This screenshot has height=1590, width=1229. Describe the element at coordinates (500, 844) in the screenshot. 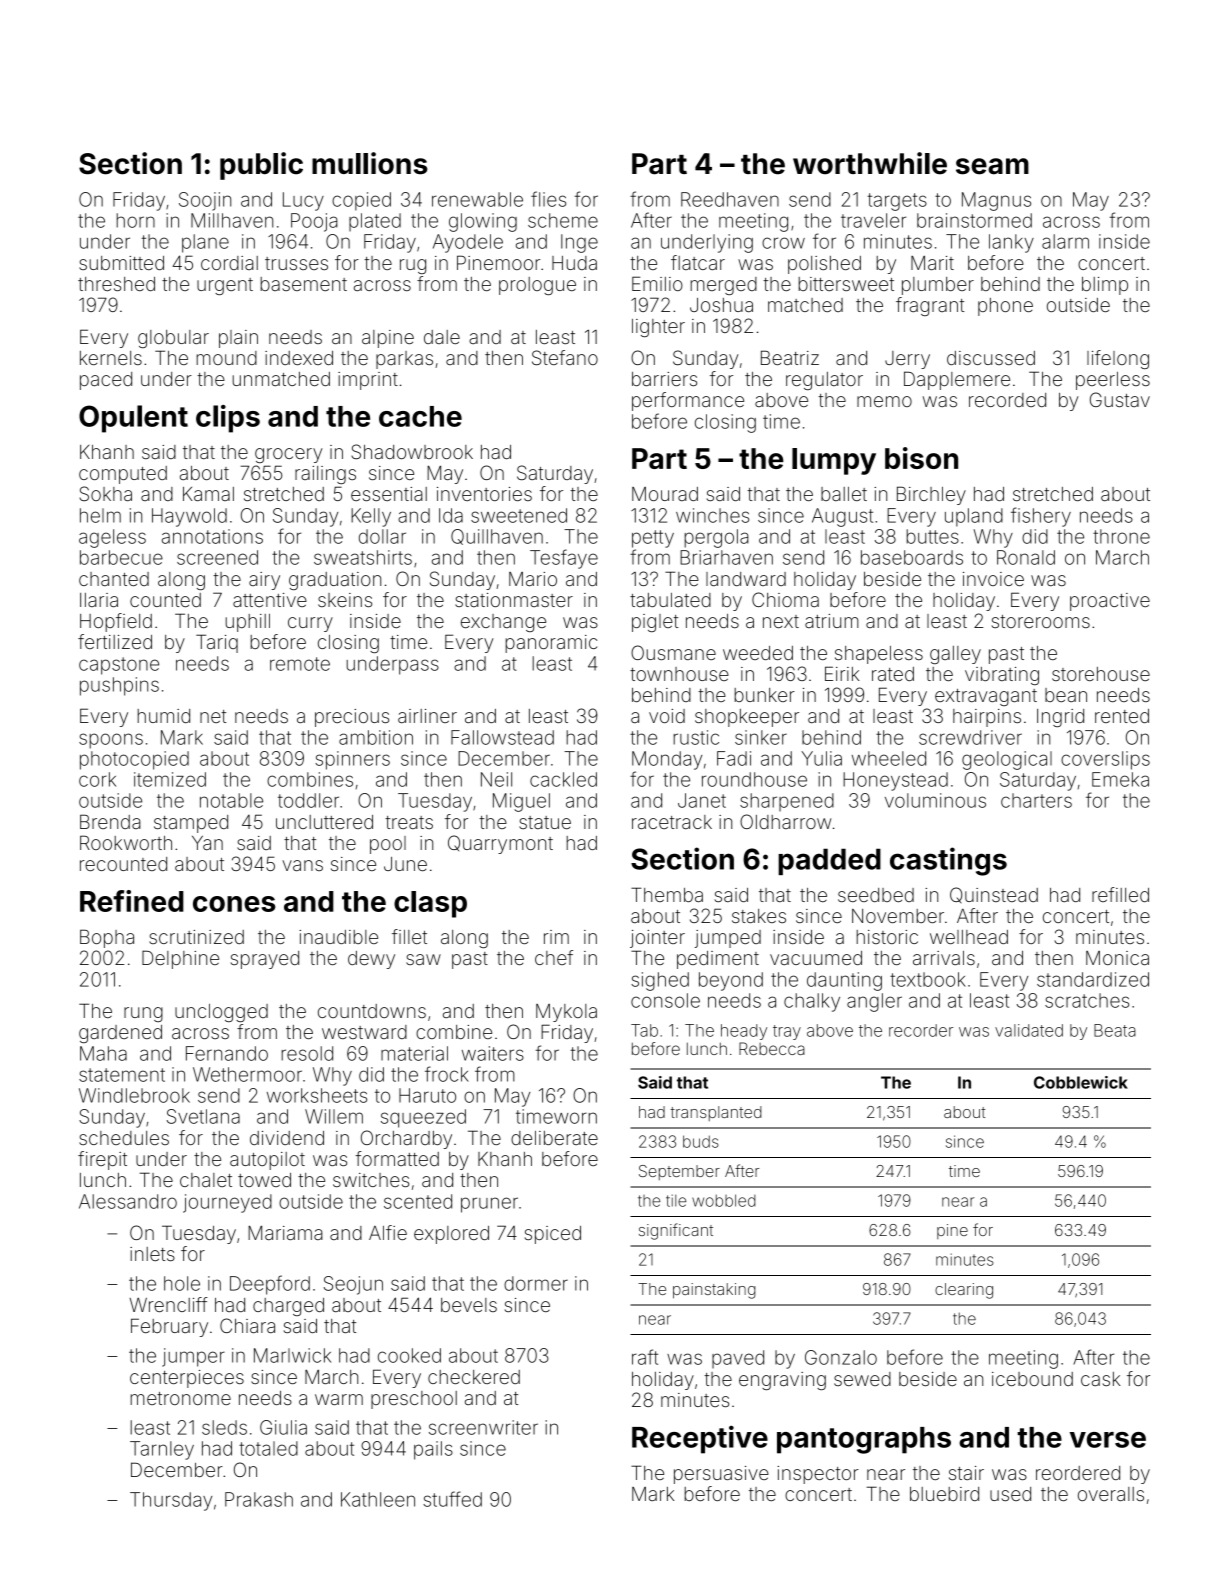

I see `Quarrymont` at that location.
